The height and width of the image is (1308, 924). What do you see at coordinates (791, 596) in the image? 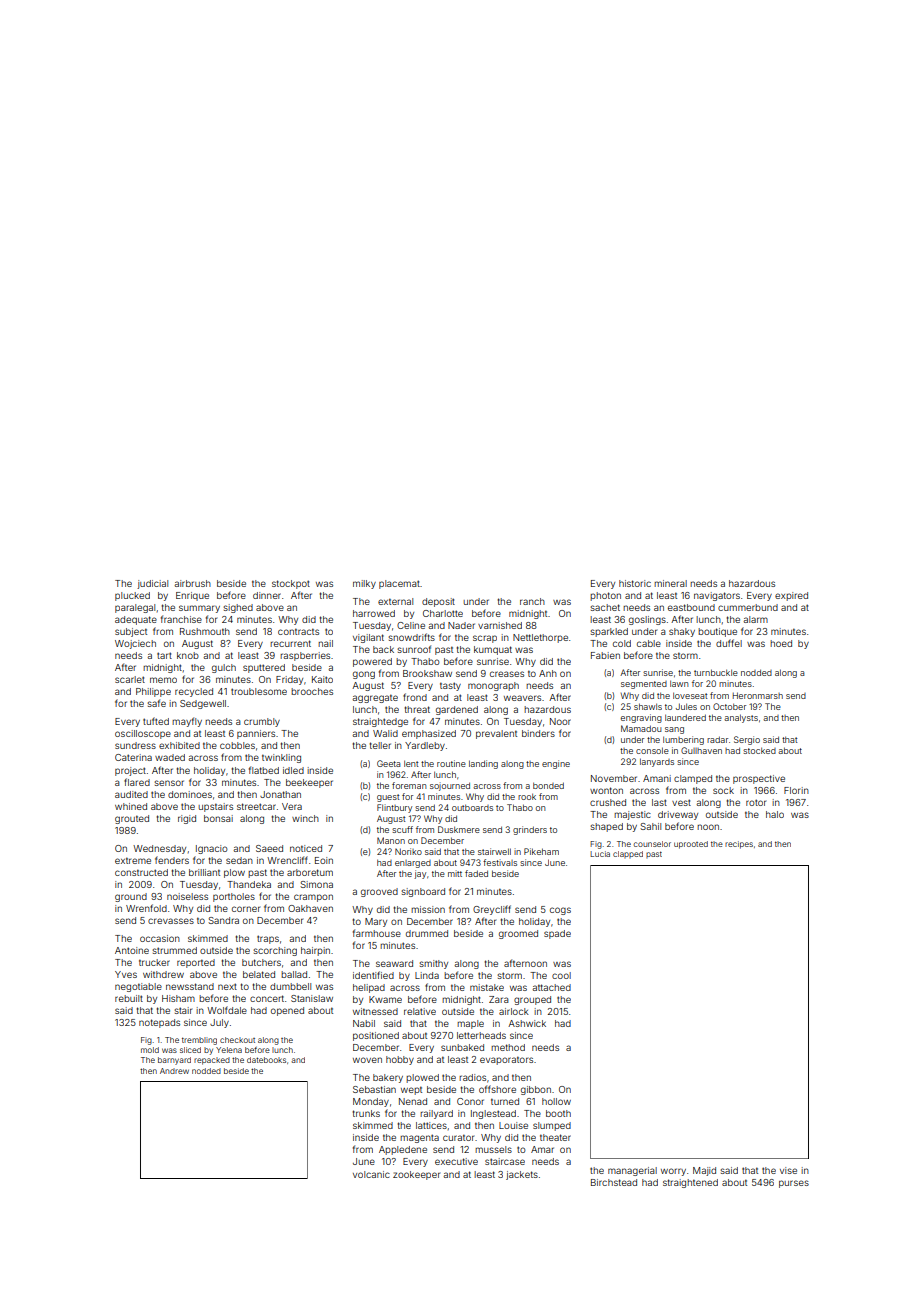
I see `expired` at bounding box center [791, 596].
